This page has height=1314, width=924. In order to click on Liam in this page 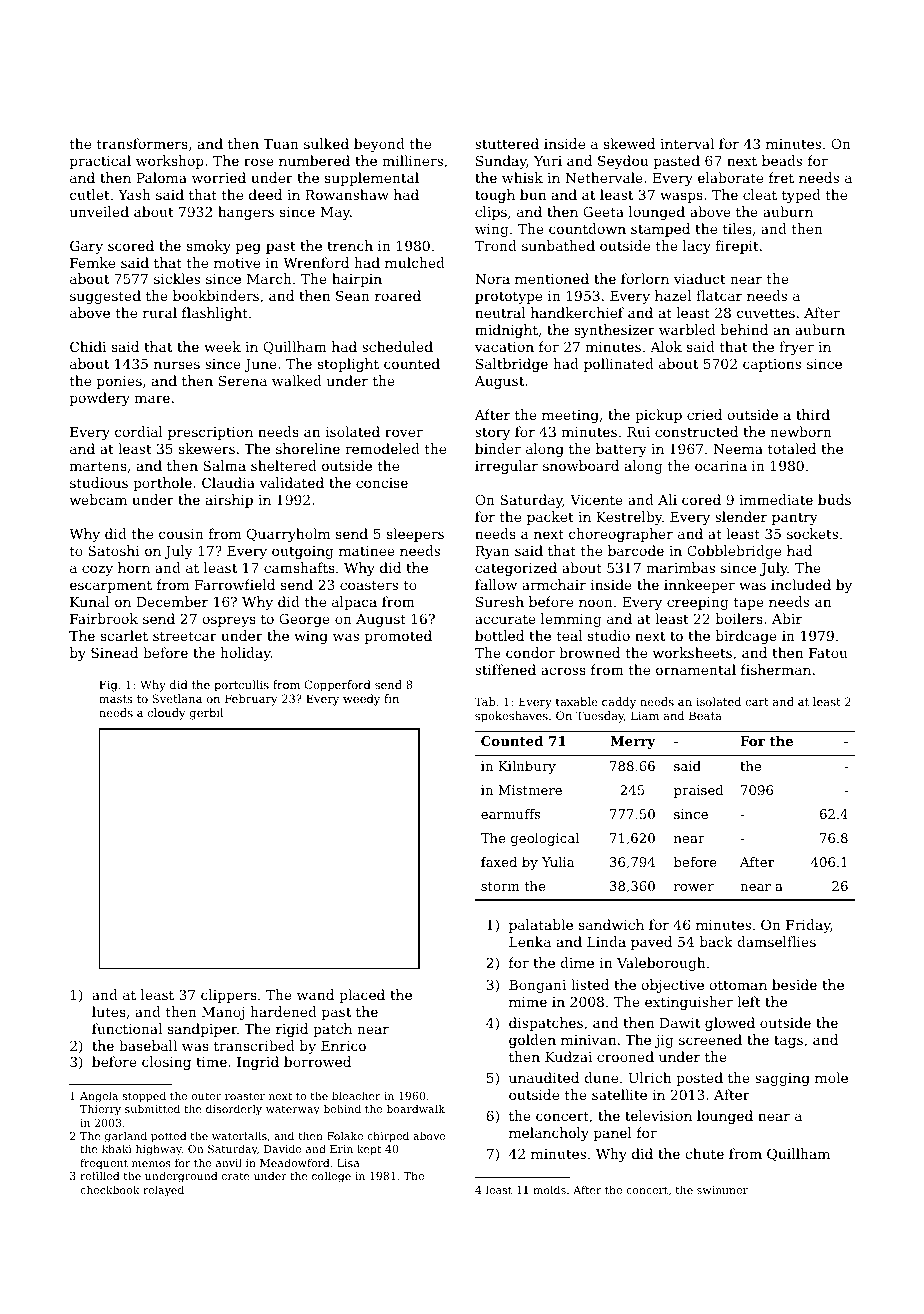, I will do `click(645, 715)`.
